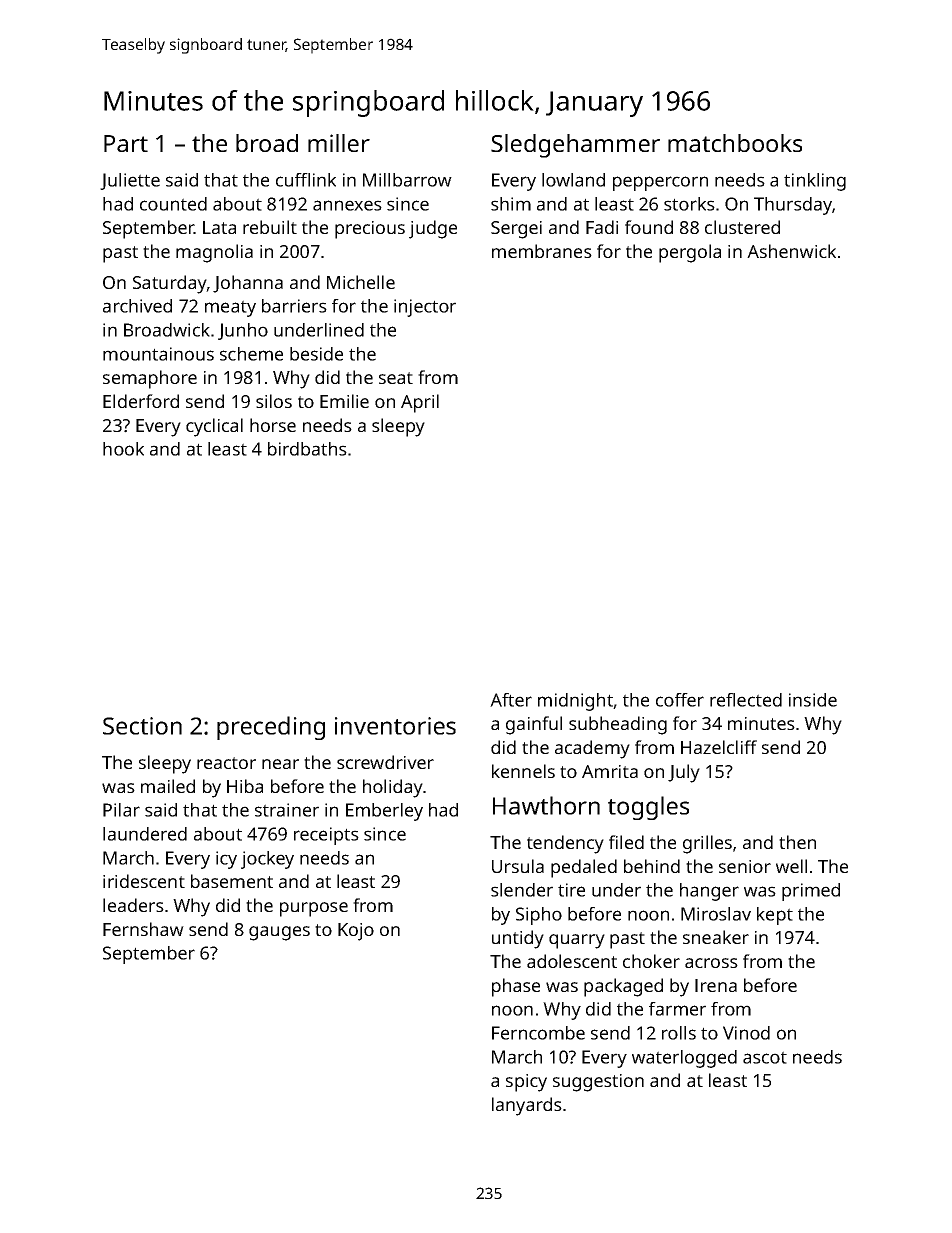 The image size is (952, 1233). Describe the element at coordinates (143, 929) in the page. I see `Fernshaw` at that location.
